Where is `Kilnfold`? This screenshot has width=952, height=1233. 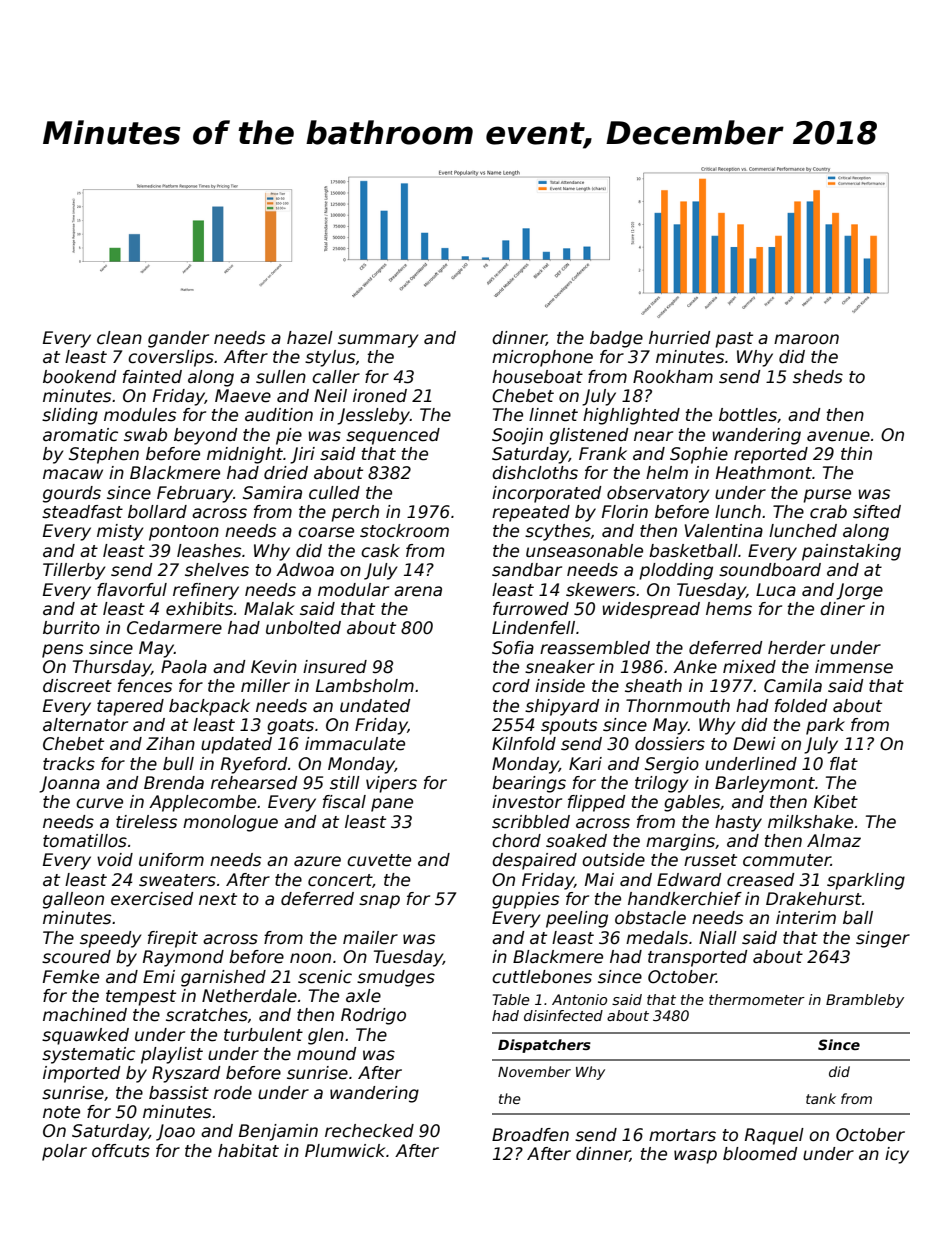
Kilnfold is located at coordinates (524, 744).
